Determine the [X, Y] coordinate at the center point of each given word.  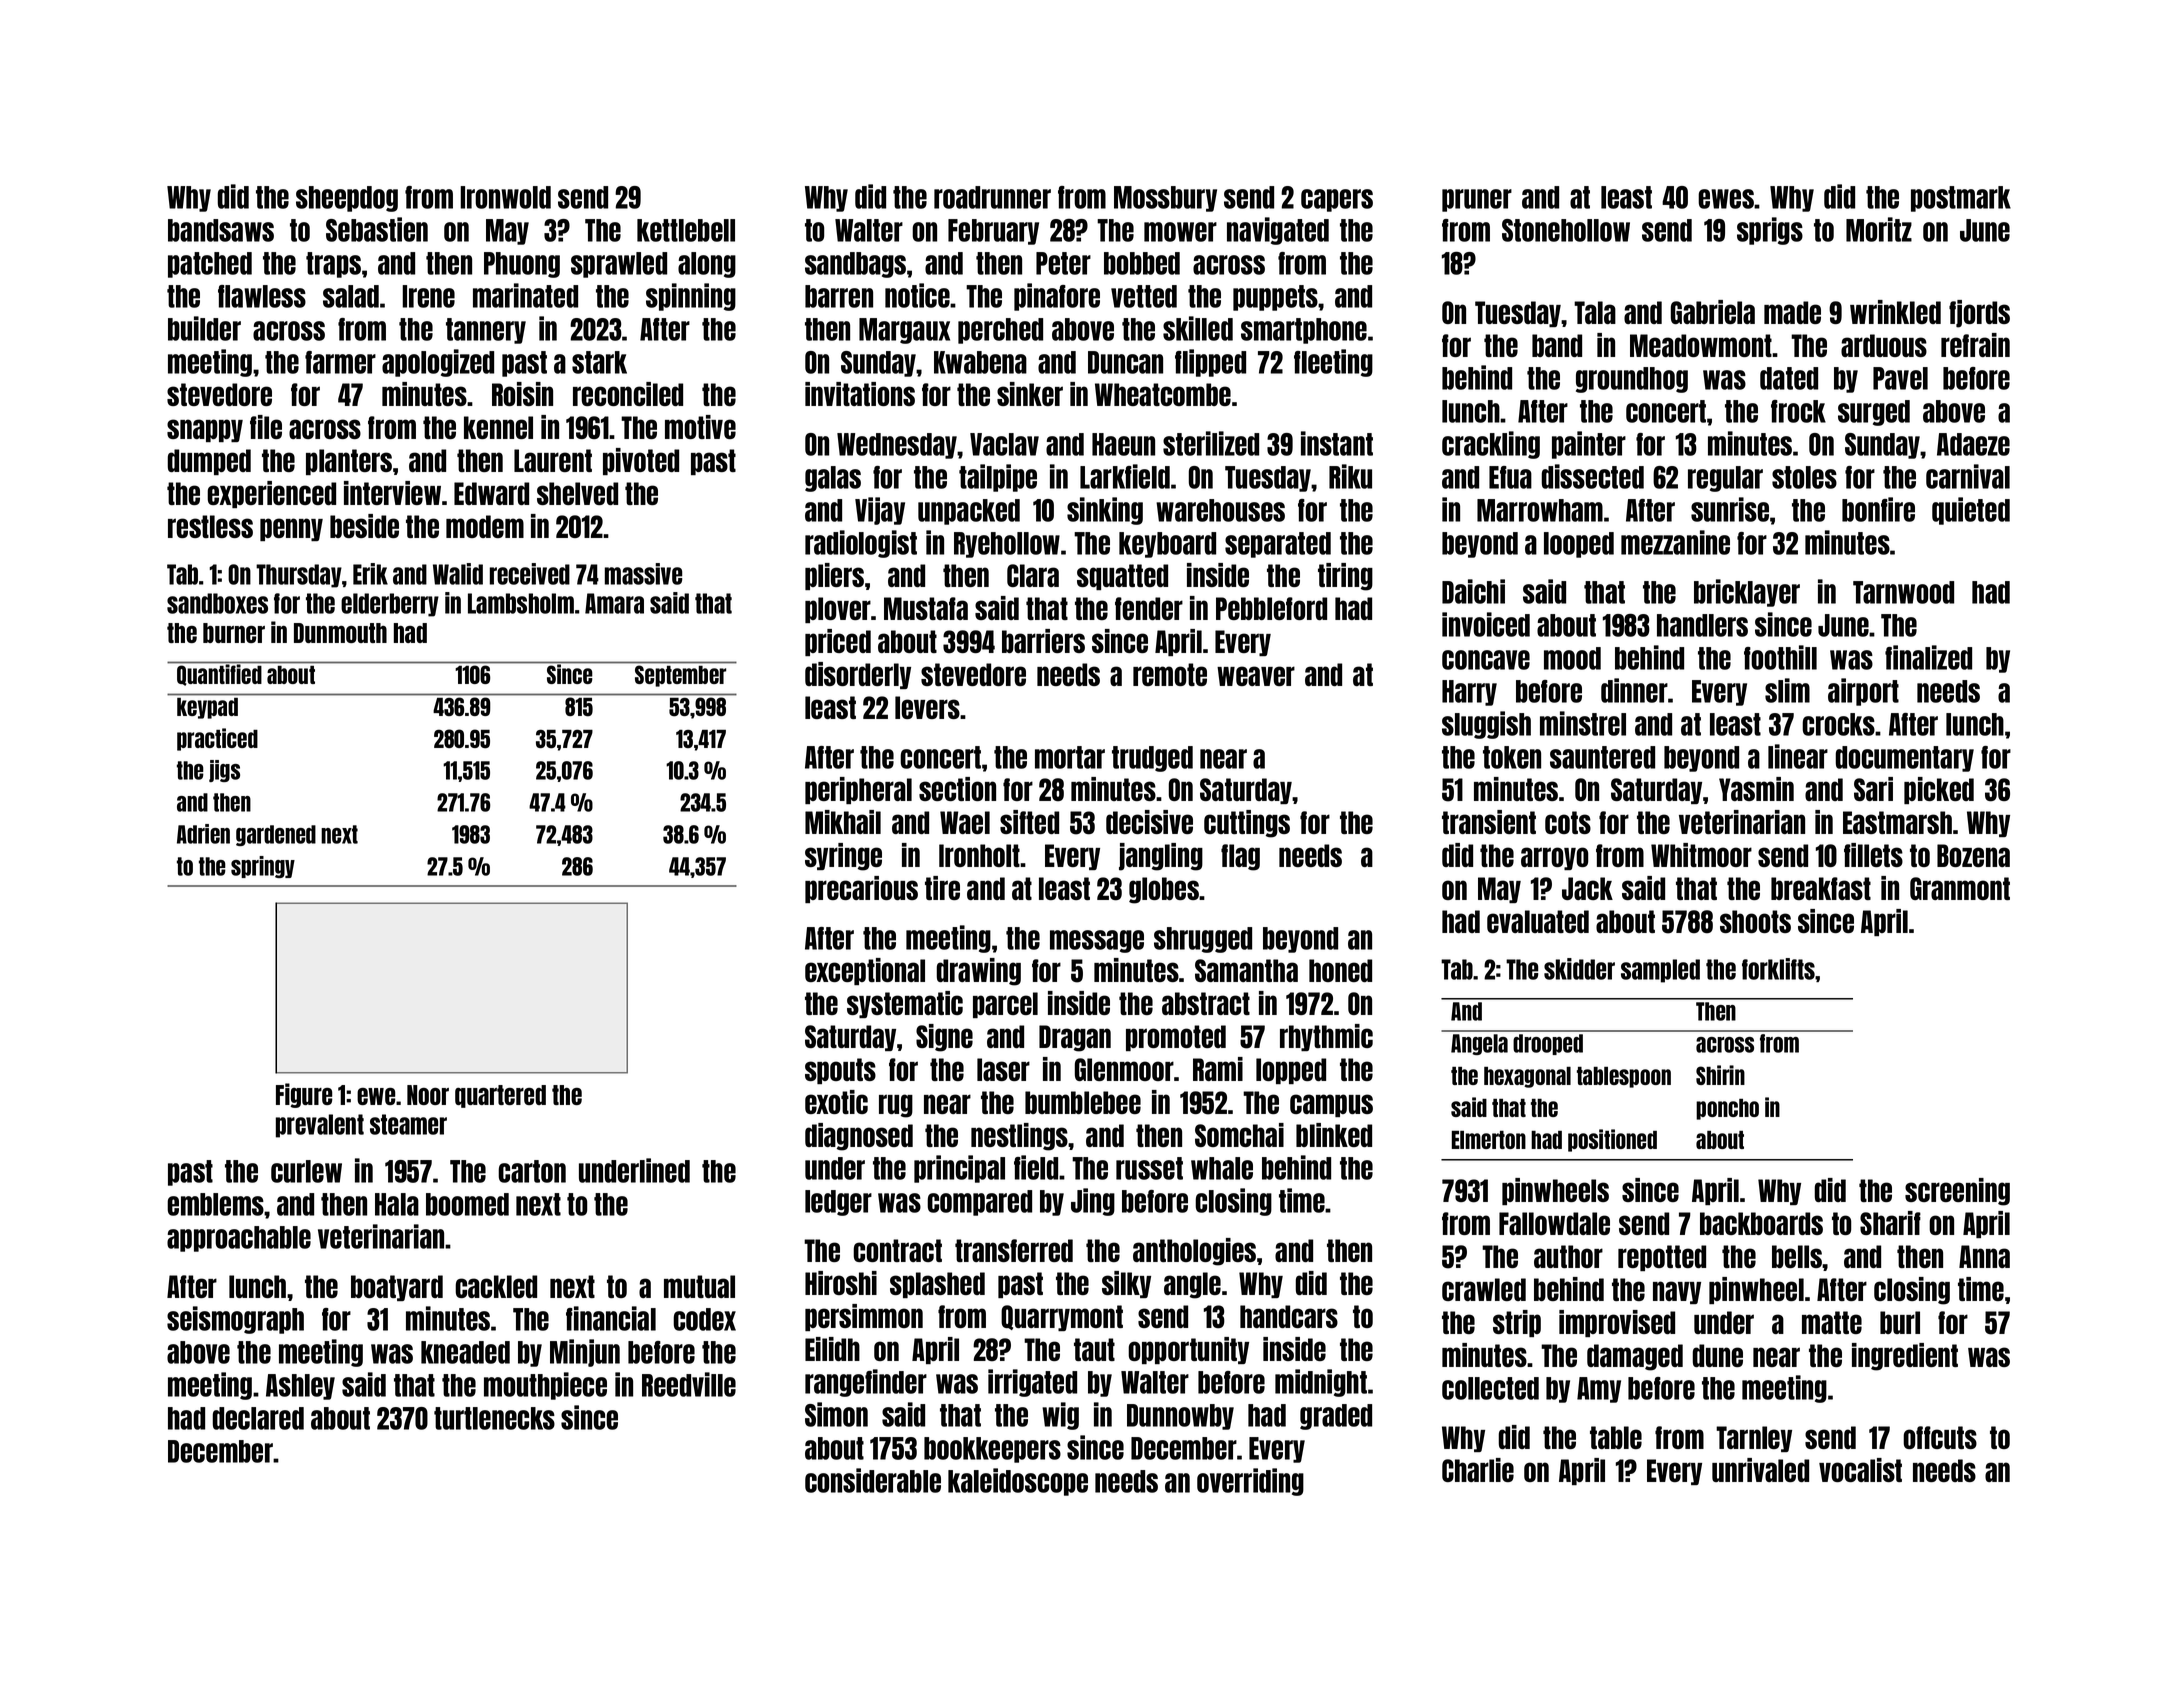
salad [351, 296]
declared [258, 1418]
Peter [1063, 263]
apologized [438, 363]
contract [897, 1250]
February [993, 232]
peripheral [858, 790]
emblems [215, 1204]
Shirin [1720, 1075]
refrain [1975, 345]
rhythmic [1326, 1037]
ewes [1726, 199]
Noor [428, 1095]
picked [1939, 790]
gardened [276, 835]
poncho [1727, 1109]
